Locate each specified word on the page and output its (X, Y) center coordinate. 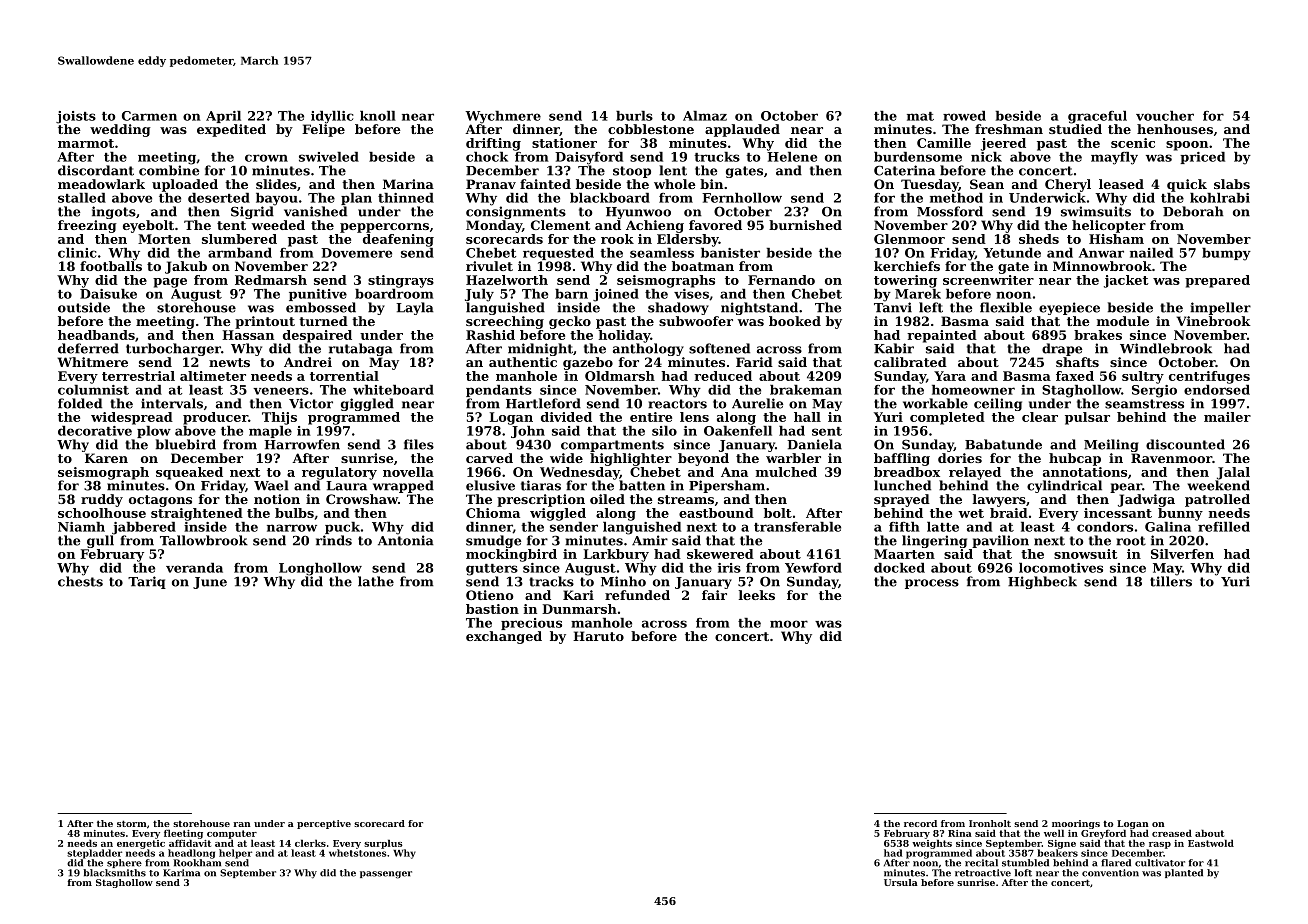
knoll (378, 116)
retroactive (983, 873)
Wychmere (503, 117)
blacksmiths (114, 873)
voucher (1165, 116)
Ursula (901, 882)
